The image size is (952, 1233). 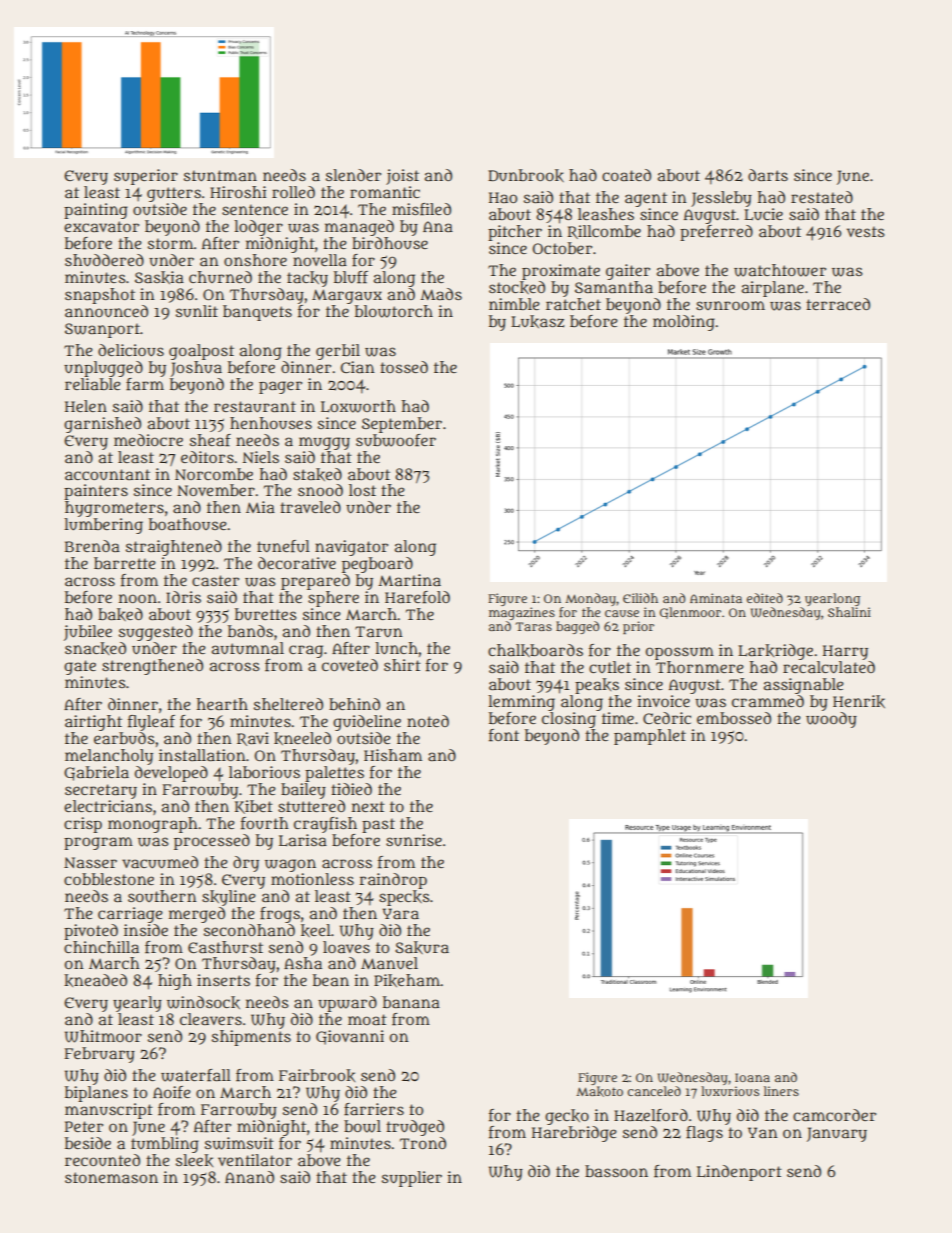 I want to click on edited, so click(x=765, y=598).
